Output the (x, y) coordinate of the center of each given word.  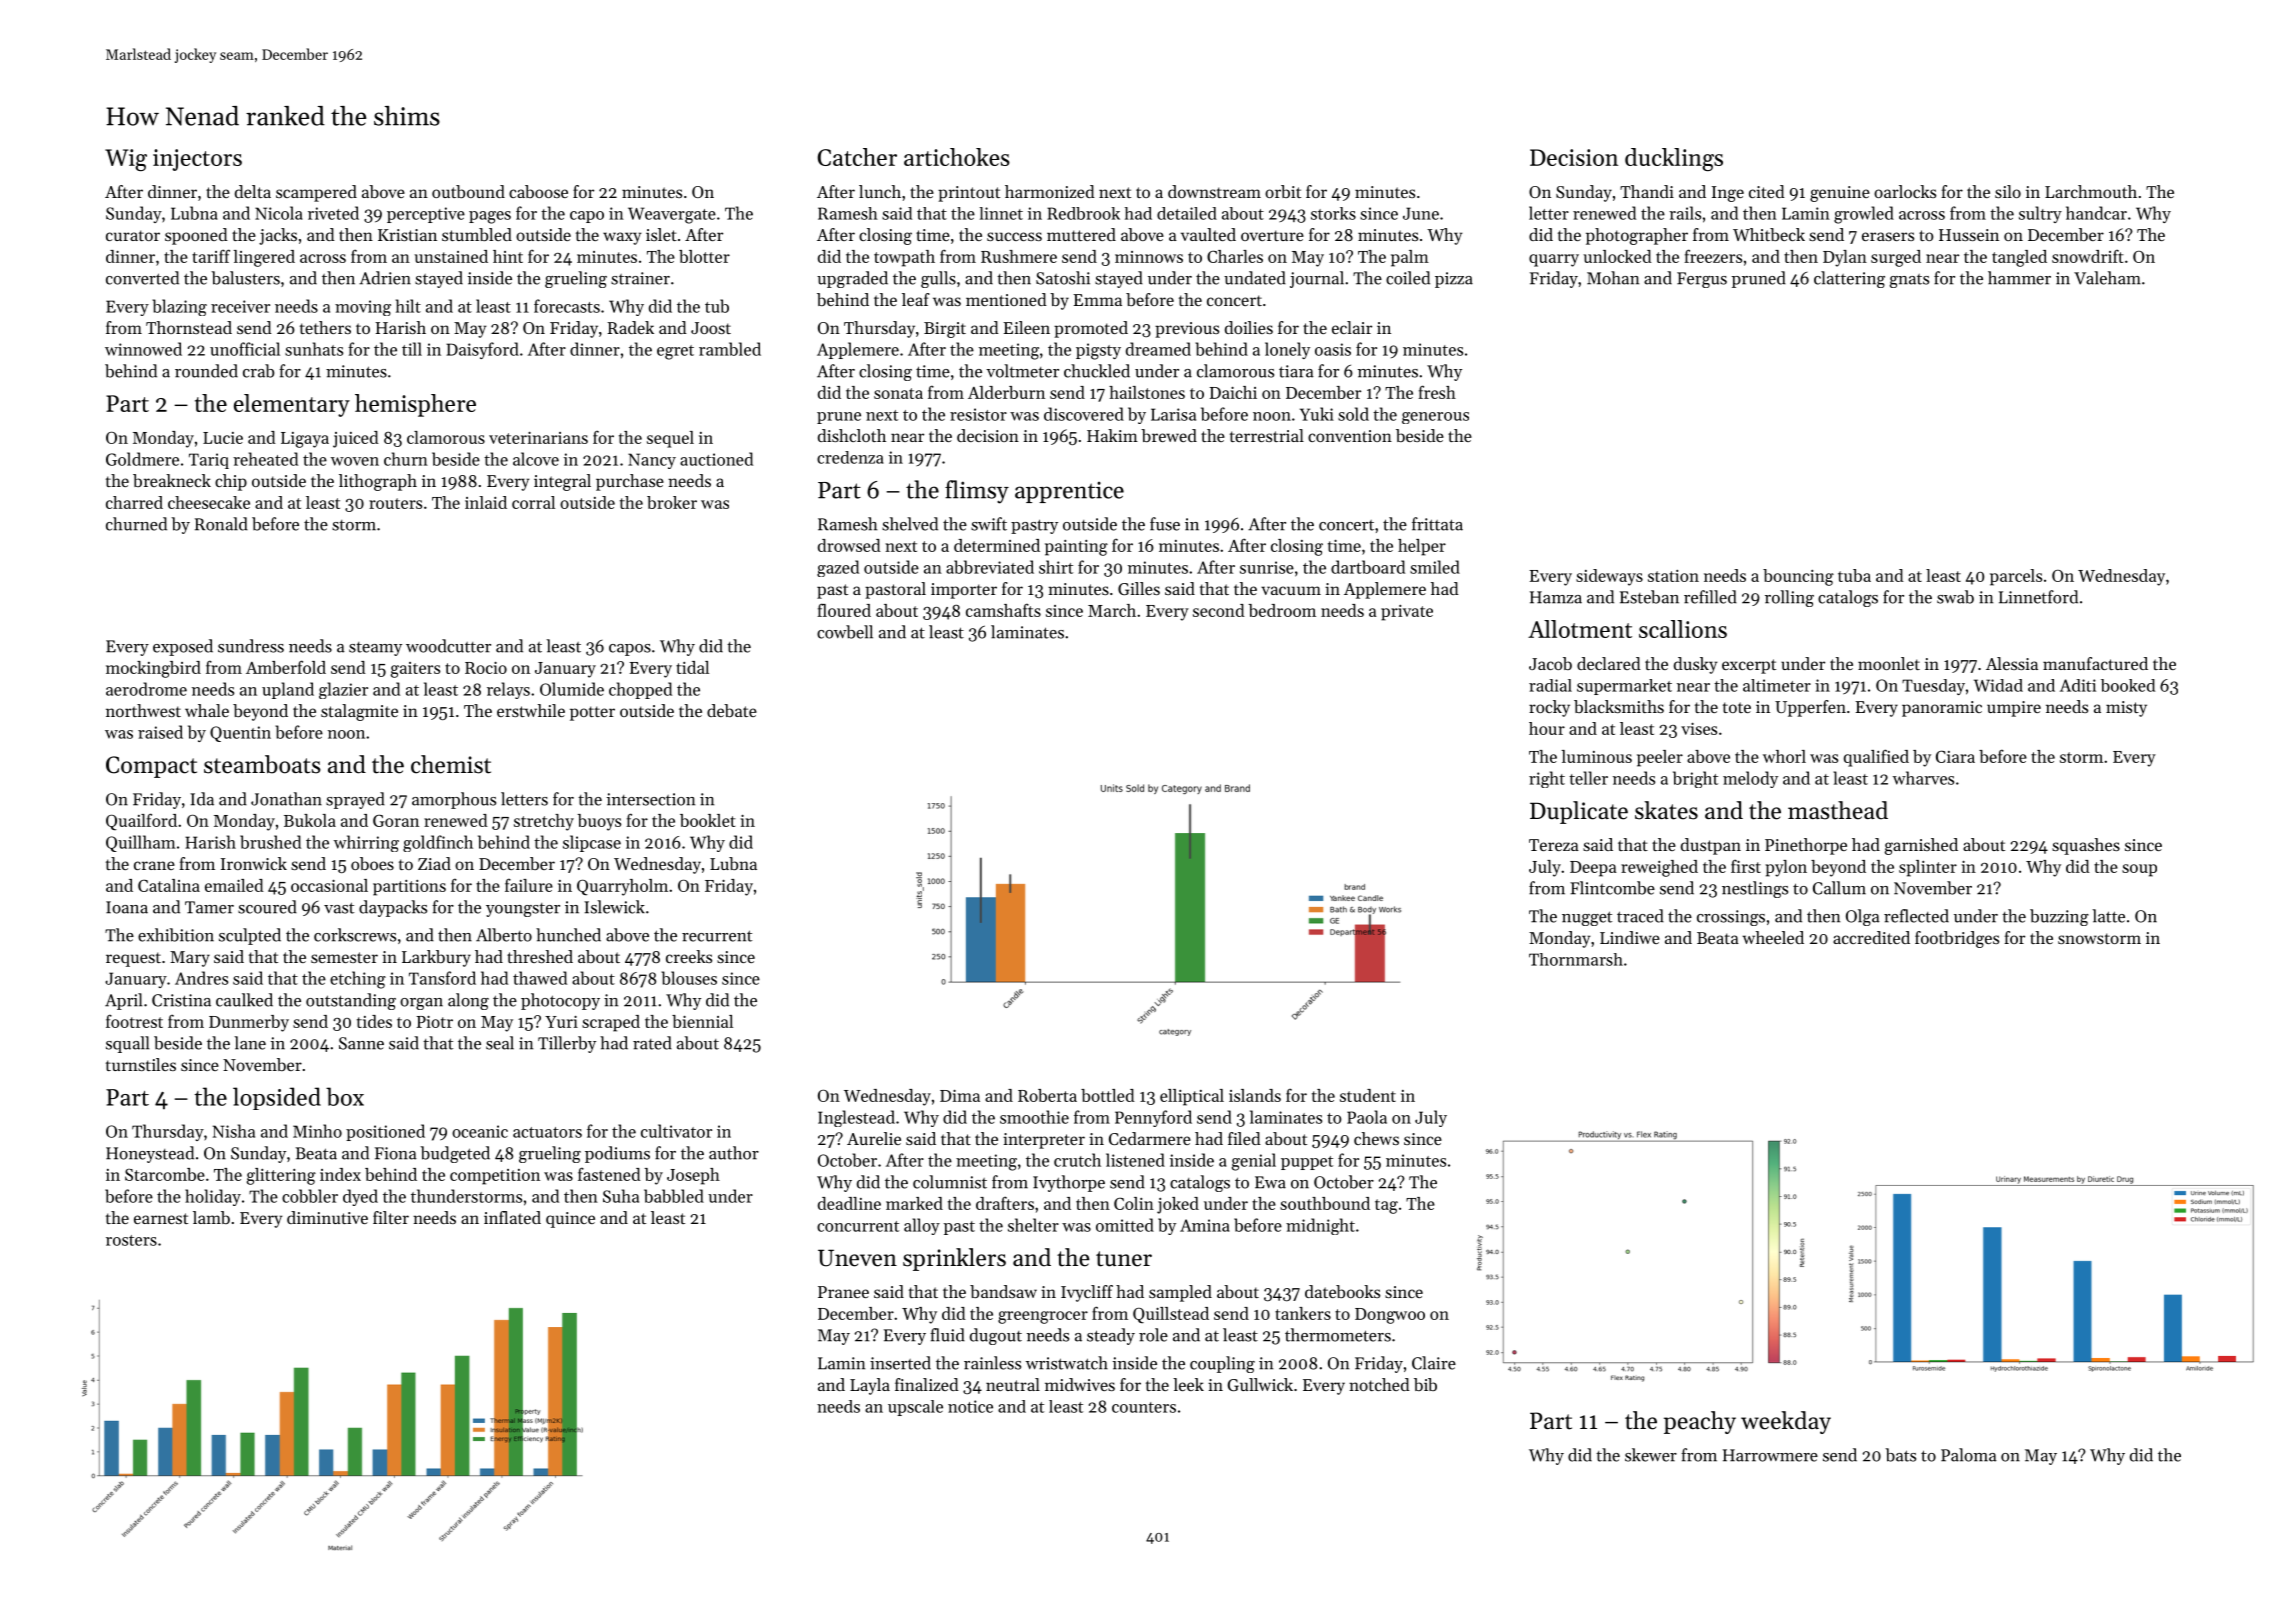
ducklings (1674, 159)
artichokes (957, 157)
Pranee (843, 1292)
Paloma (1969, 1455)
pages (490, 217)
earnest (161, 1218)
